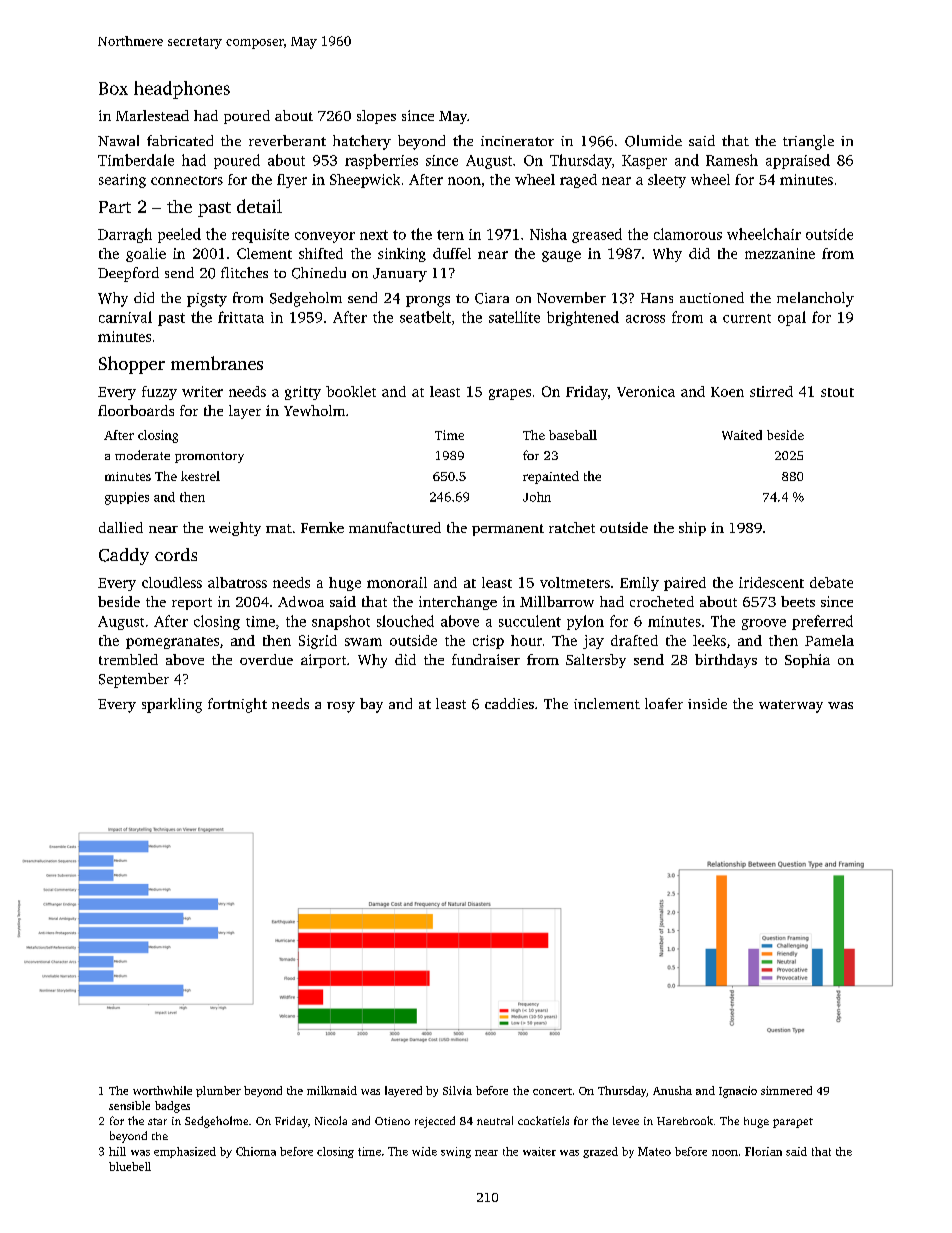 The height and width of the image is (1233, 952). I want to click on Box, so click(113, 88).
